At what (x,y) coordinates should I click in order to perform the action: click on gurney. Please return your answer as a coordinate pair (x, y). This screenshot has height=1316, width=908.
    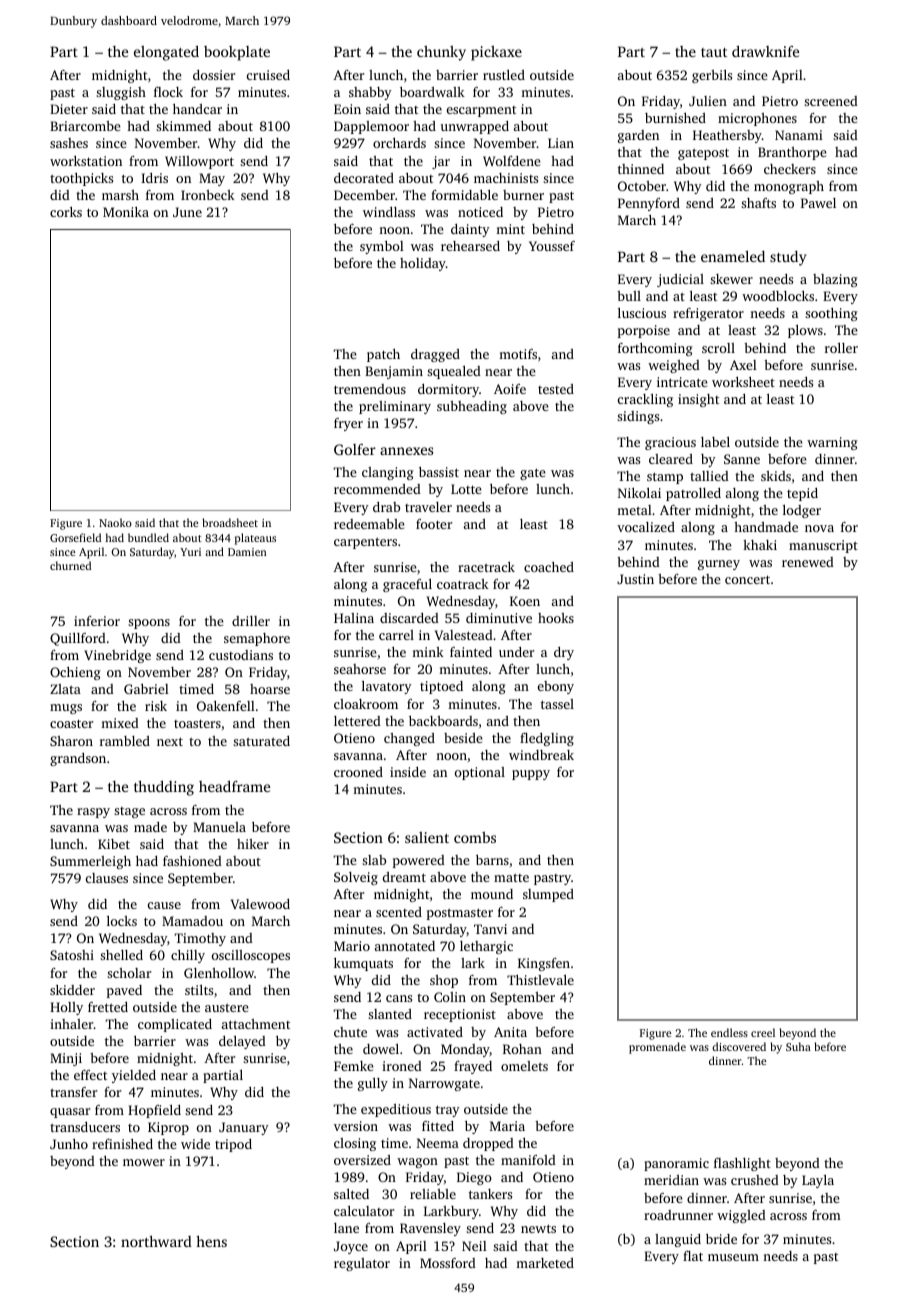
    Looking at the image, I should click on (719, 565).
